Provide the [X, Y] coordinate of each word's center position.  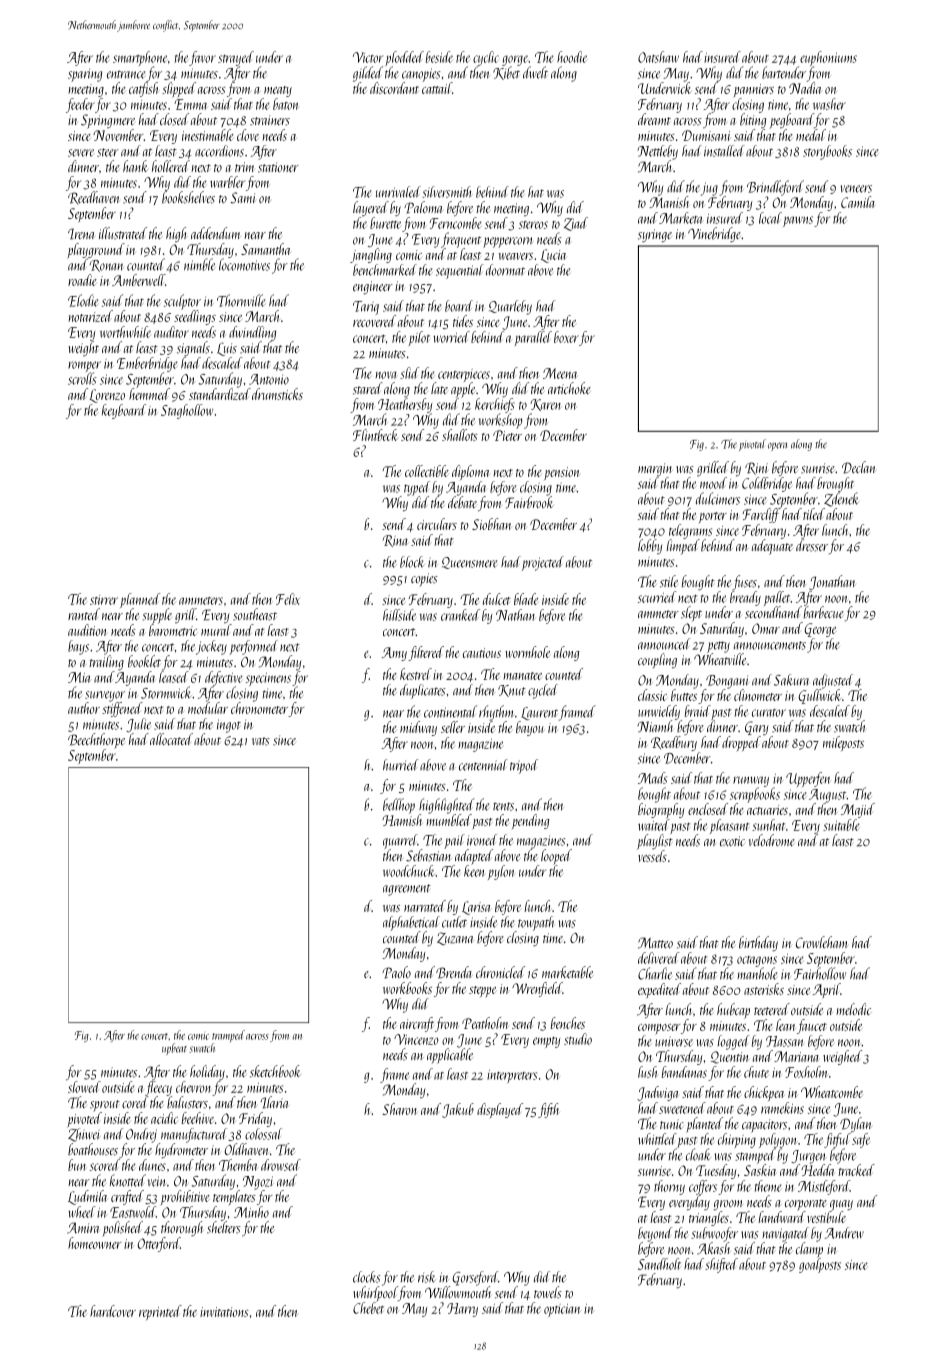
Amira [83, 1228]
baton [286, 104]
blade [526, 599]
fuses [744, 582]
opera [777, 446]
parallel [533, 338]
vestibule [826, 1217]
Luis [227, 349]
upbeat [174, 1049]
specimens [268, 679]
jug [709, 189]
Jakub [458, 1110]
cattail [437, 88]
